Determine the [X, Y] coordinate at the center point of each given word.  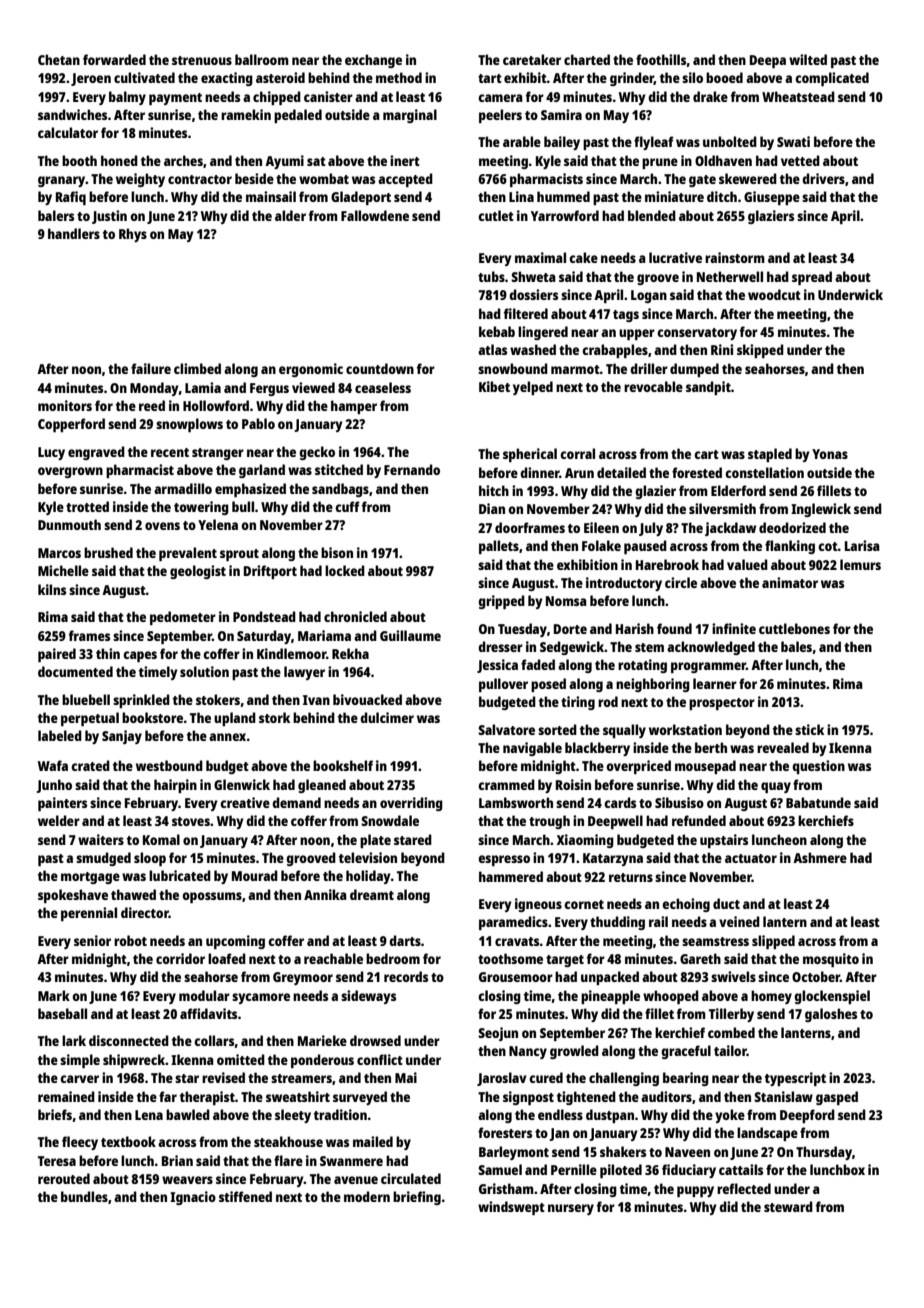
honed [119, 160]
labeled [60, 735]
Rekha [350, 653]
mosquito [831, 960]
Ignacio [193, 1198]
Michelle [63, 570]
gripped [501, 602]
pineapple [610, 997]
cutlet [496, 215]
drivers [823, 178]
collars [214, 1040]
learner [715, 683]
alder [290, 215]
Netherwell [730, 276]
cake [583, 257]
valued [747, 564]
